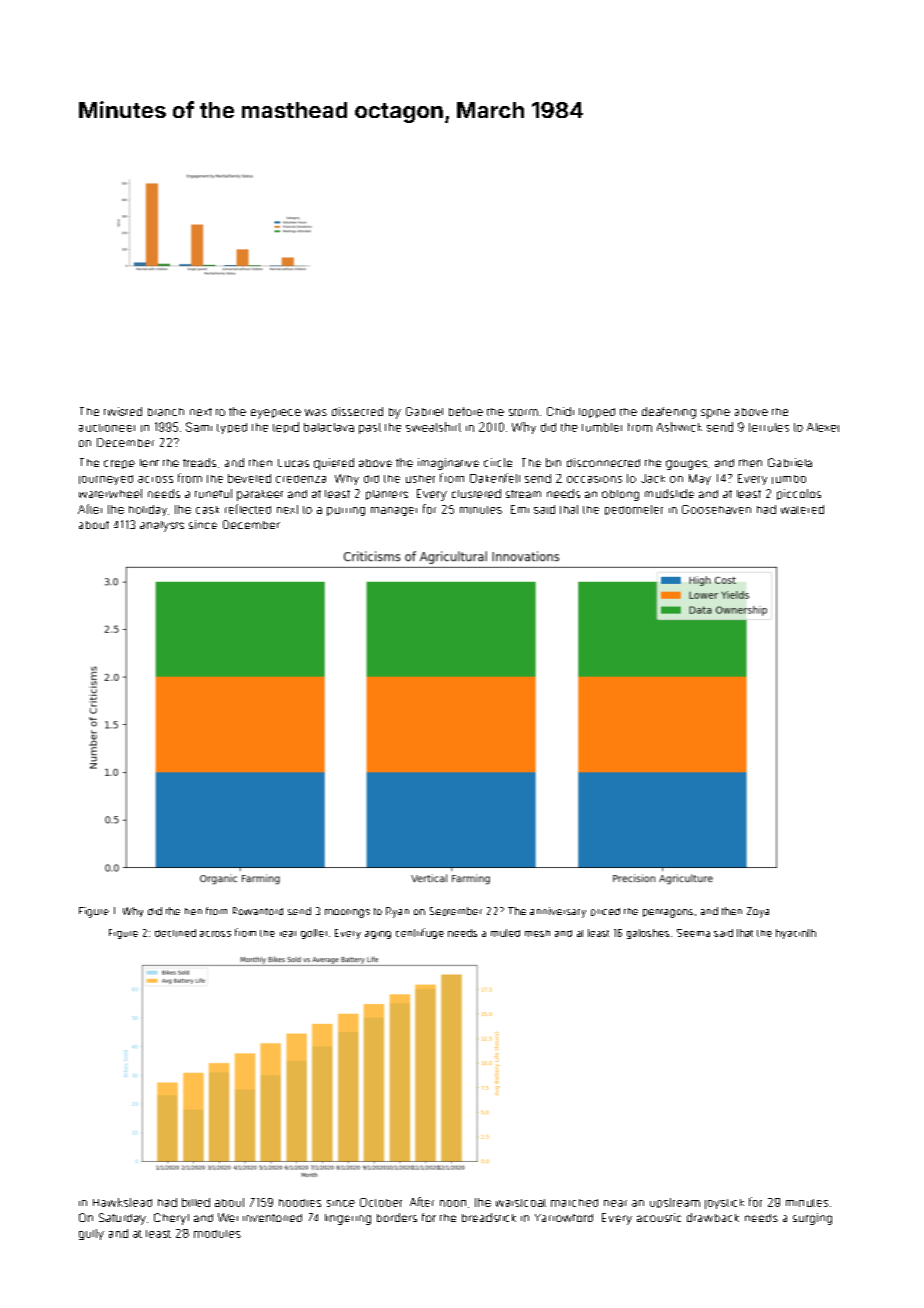 This document has width=924, height=1308. I want to click on anniversary, so click(558, 912).
